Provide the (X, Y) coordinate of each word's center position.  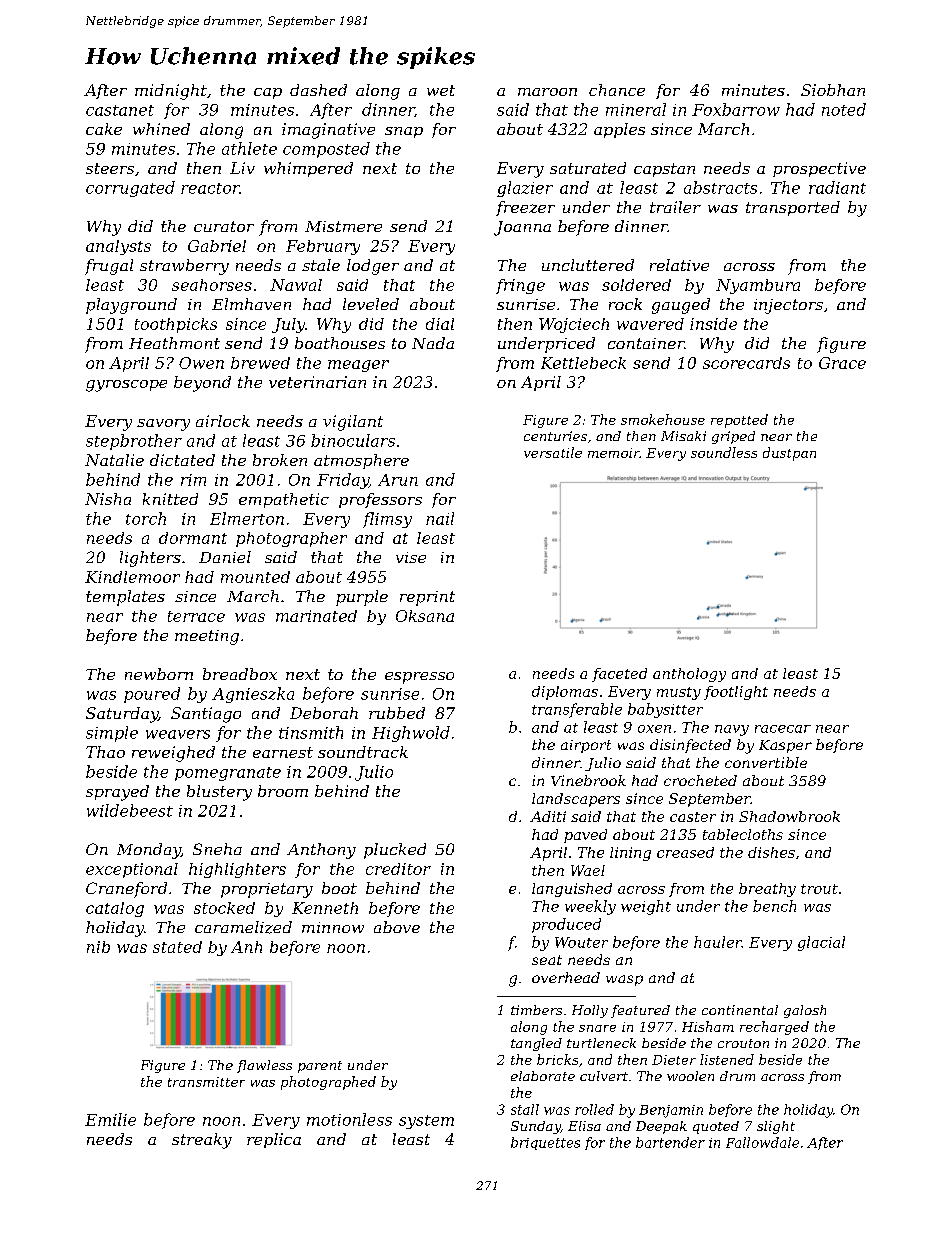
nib (98, 947)
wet (441, 90)
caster (693, 817)
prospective (819, 169)
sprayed (117, 793)
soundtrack (363, 752)
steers (110, 168)
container (646, 343)
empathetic (284, 500)
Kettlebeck (583, 363)
